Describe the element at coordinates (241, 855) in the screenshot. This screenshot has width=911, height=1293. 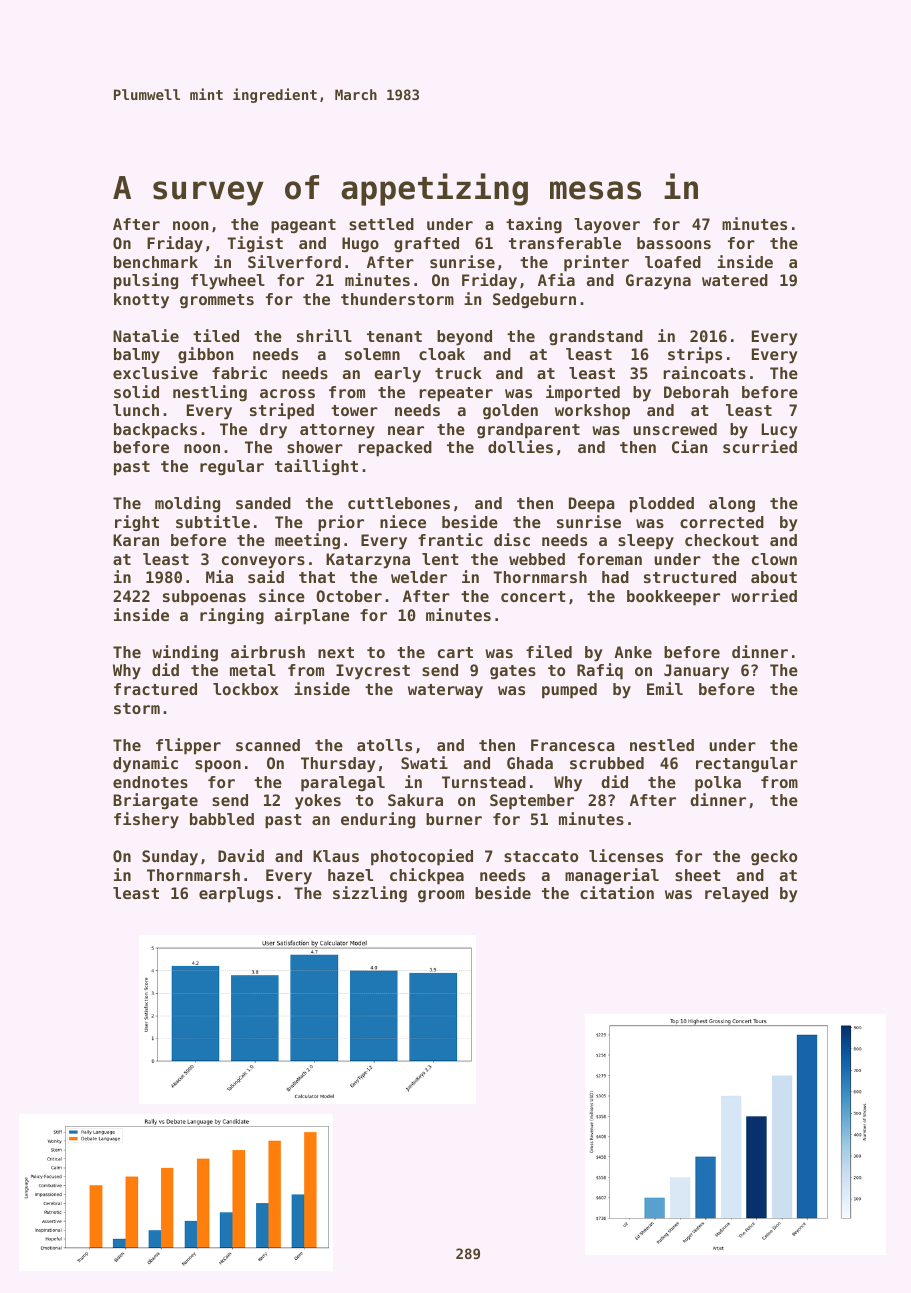
I see `David` at that location.
